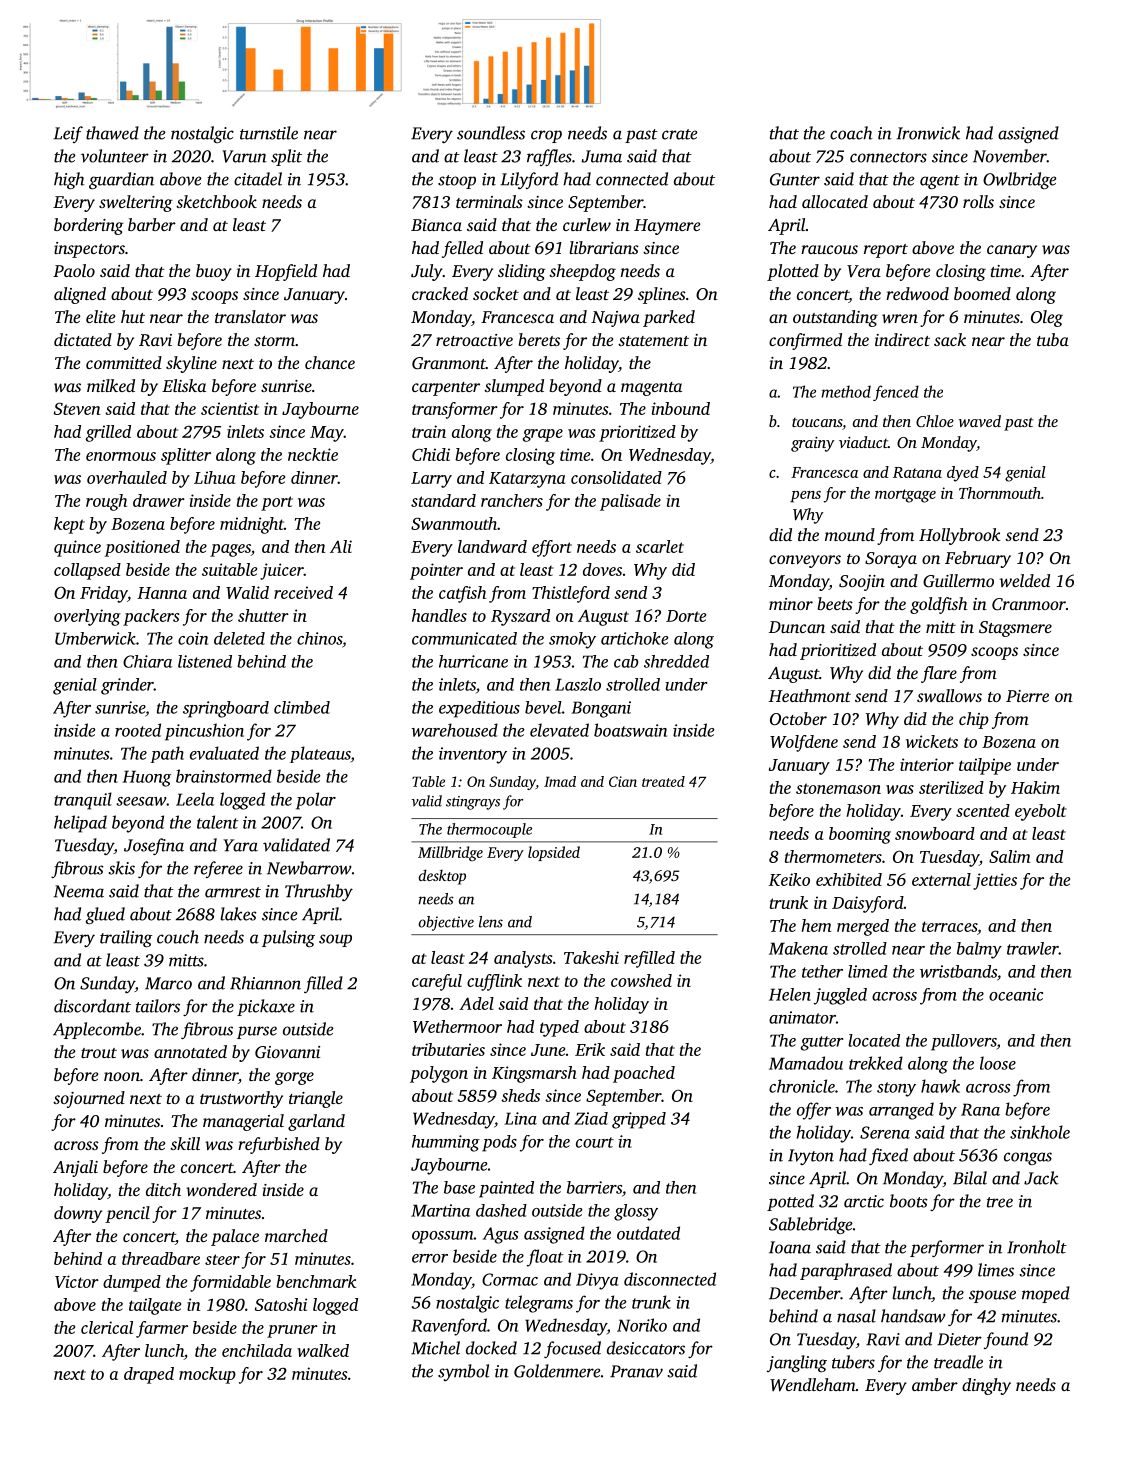 The width and height of the page is (1129, 1462). What do you see at coordinates (851, 133) in the page?
I see `coach` at bounding box center [851, 133].
